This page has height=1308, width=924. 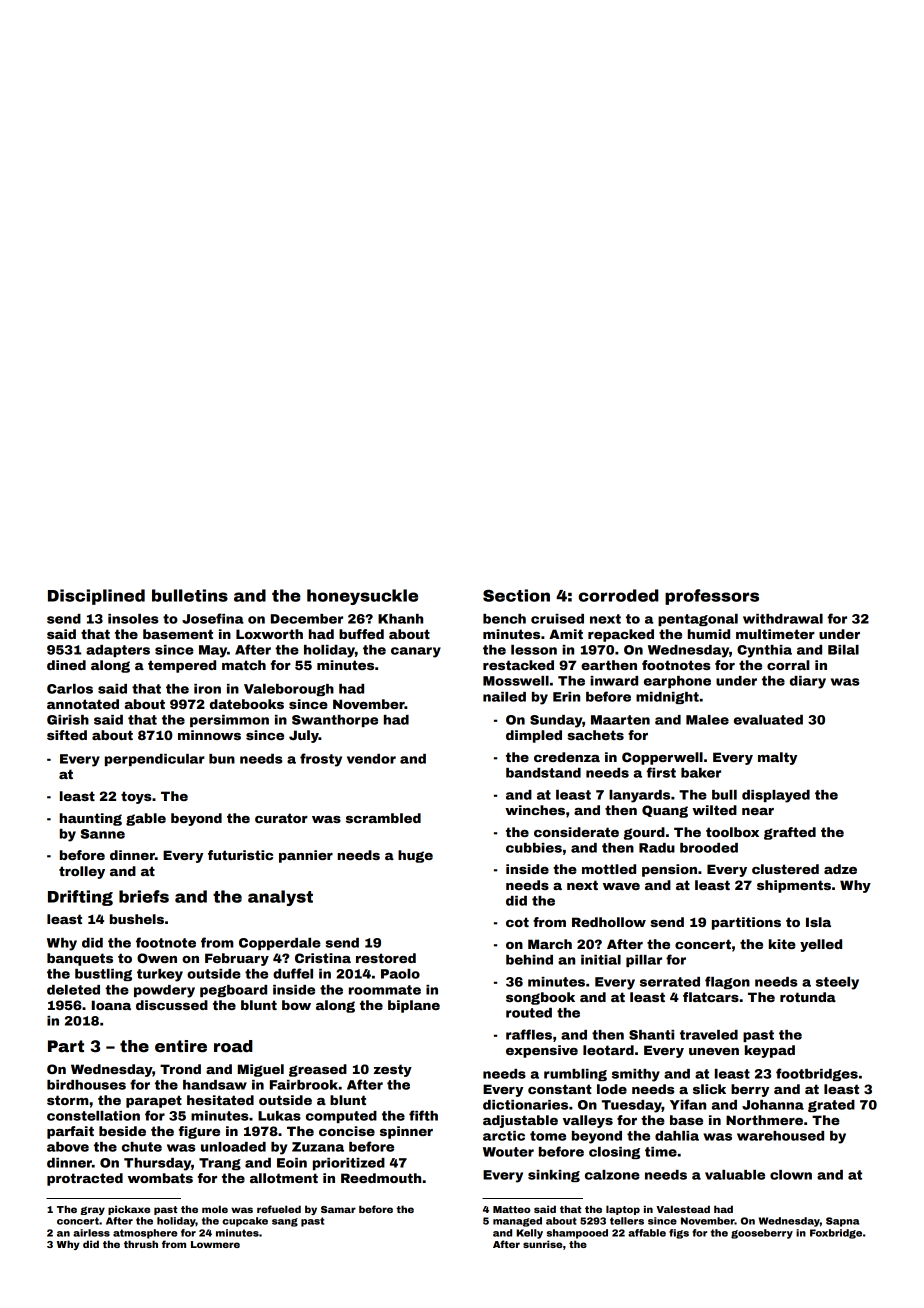 I want to click on Kelly, so click(x=529, y=1234).
